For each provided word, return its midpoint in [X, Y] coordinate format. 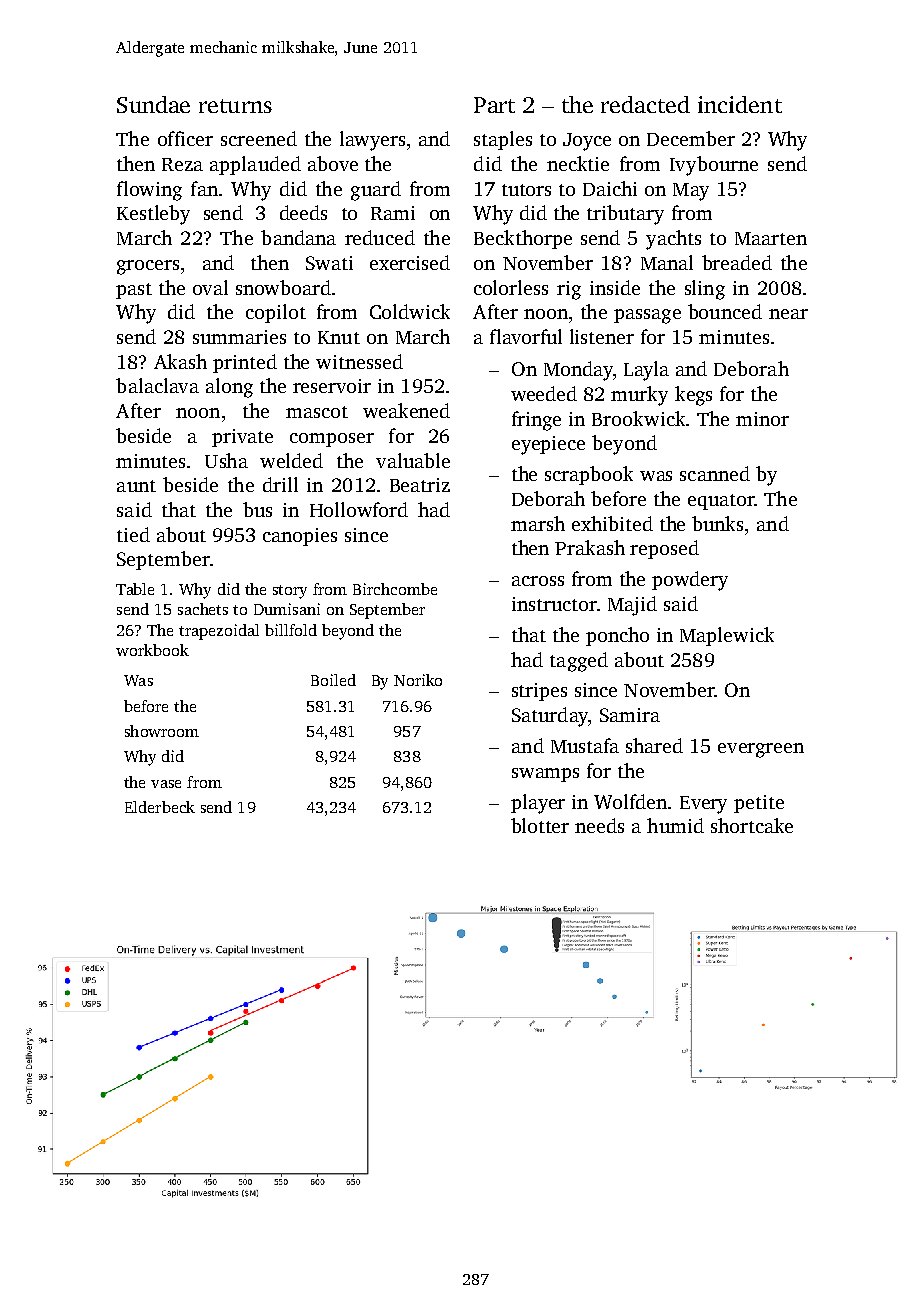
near [788, 314]
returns [235, 106]
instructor [554, 604]
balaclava [157, 385]
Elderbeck [160, 807]
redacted [645, 104]
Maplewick [727, 636]
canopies [300, 537]
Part [494, 105]
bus [257, 509]
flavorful [526, 336]
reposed [664, 549]
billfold [291, 630]
